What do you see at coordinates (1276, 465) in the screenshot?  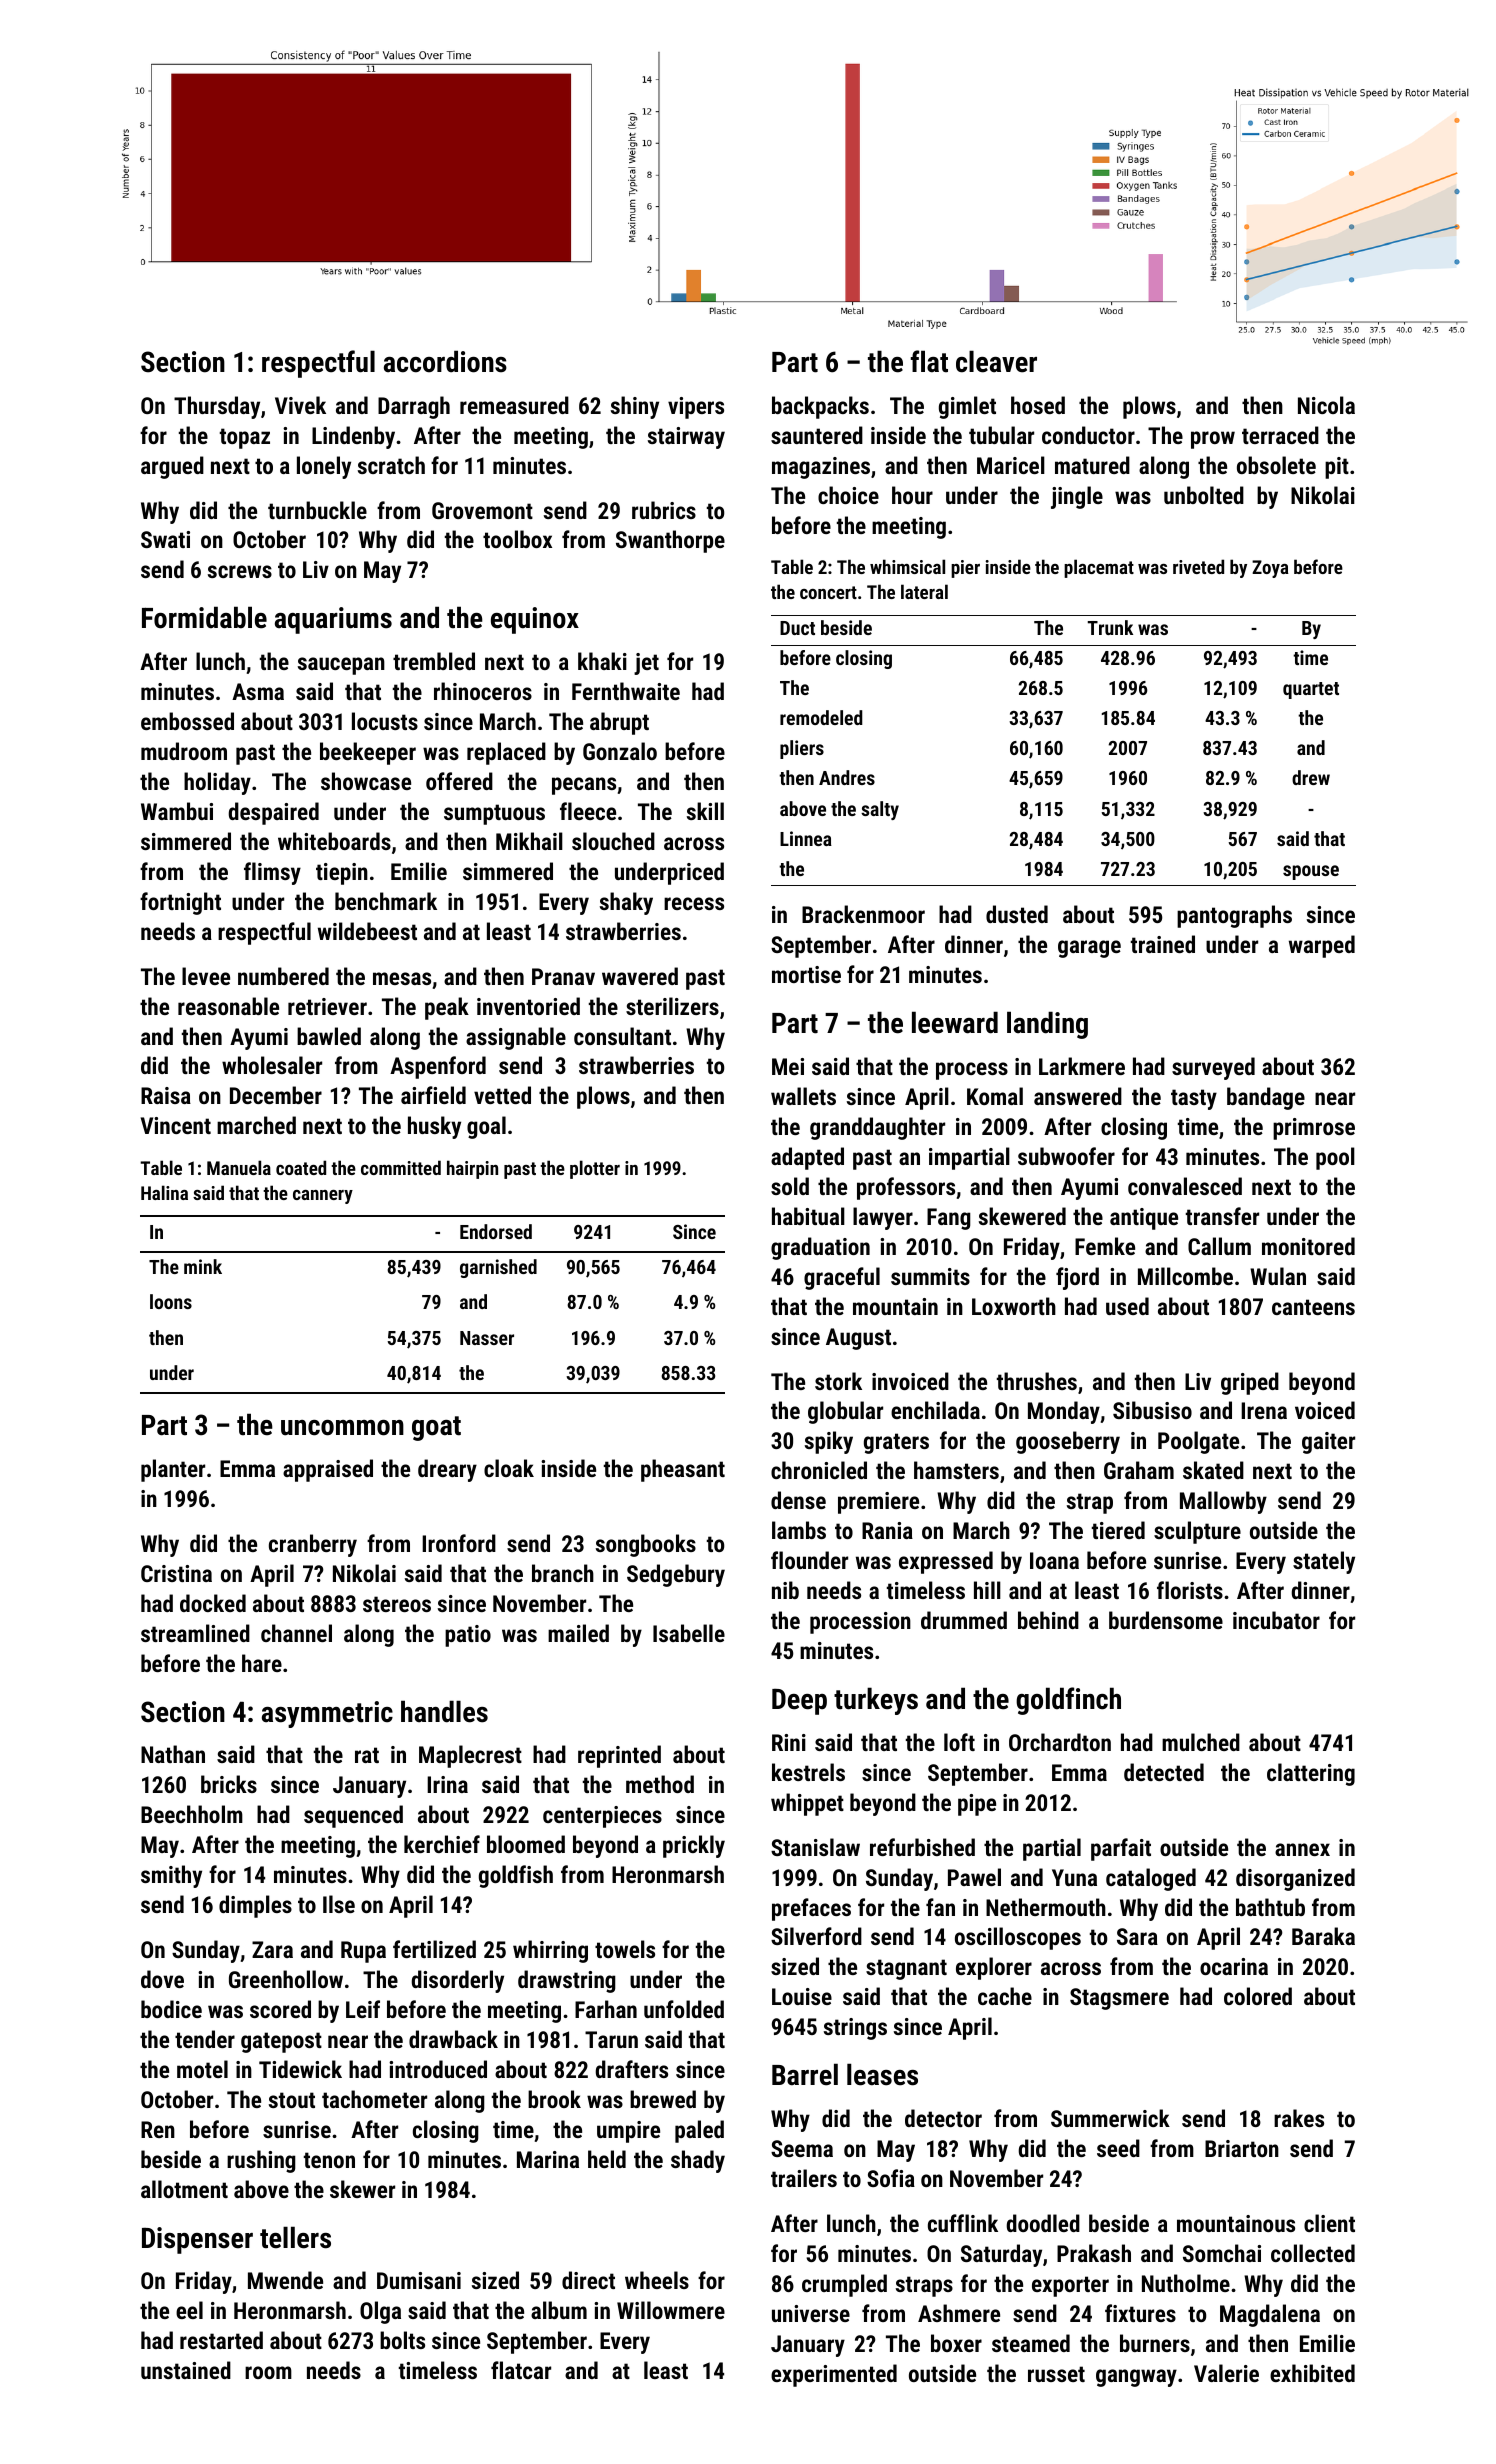 I see `obsolete` at bounding box center [1276, 465].
